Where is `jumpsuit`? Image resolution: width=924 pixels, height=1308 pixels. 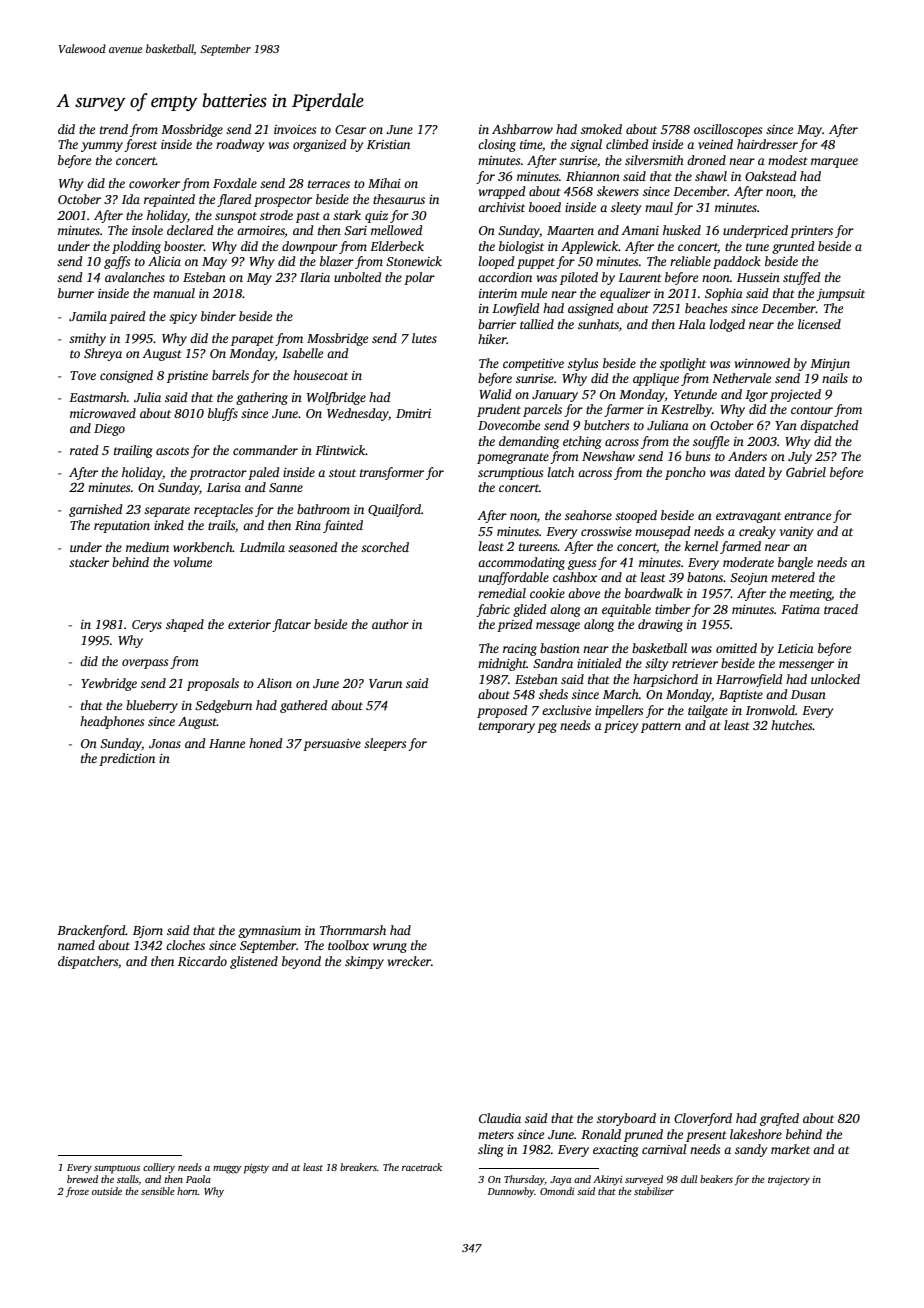
jumpsuit is located at coordinates (840, 295).
